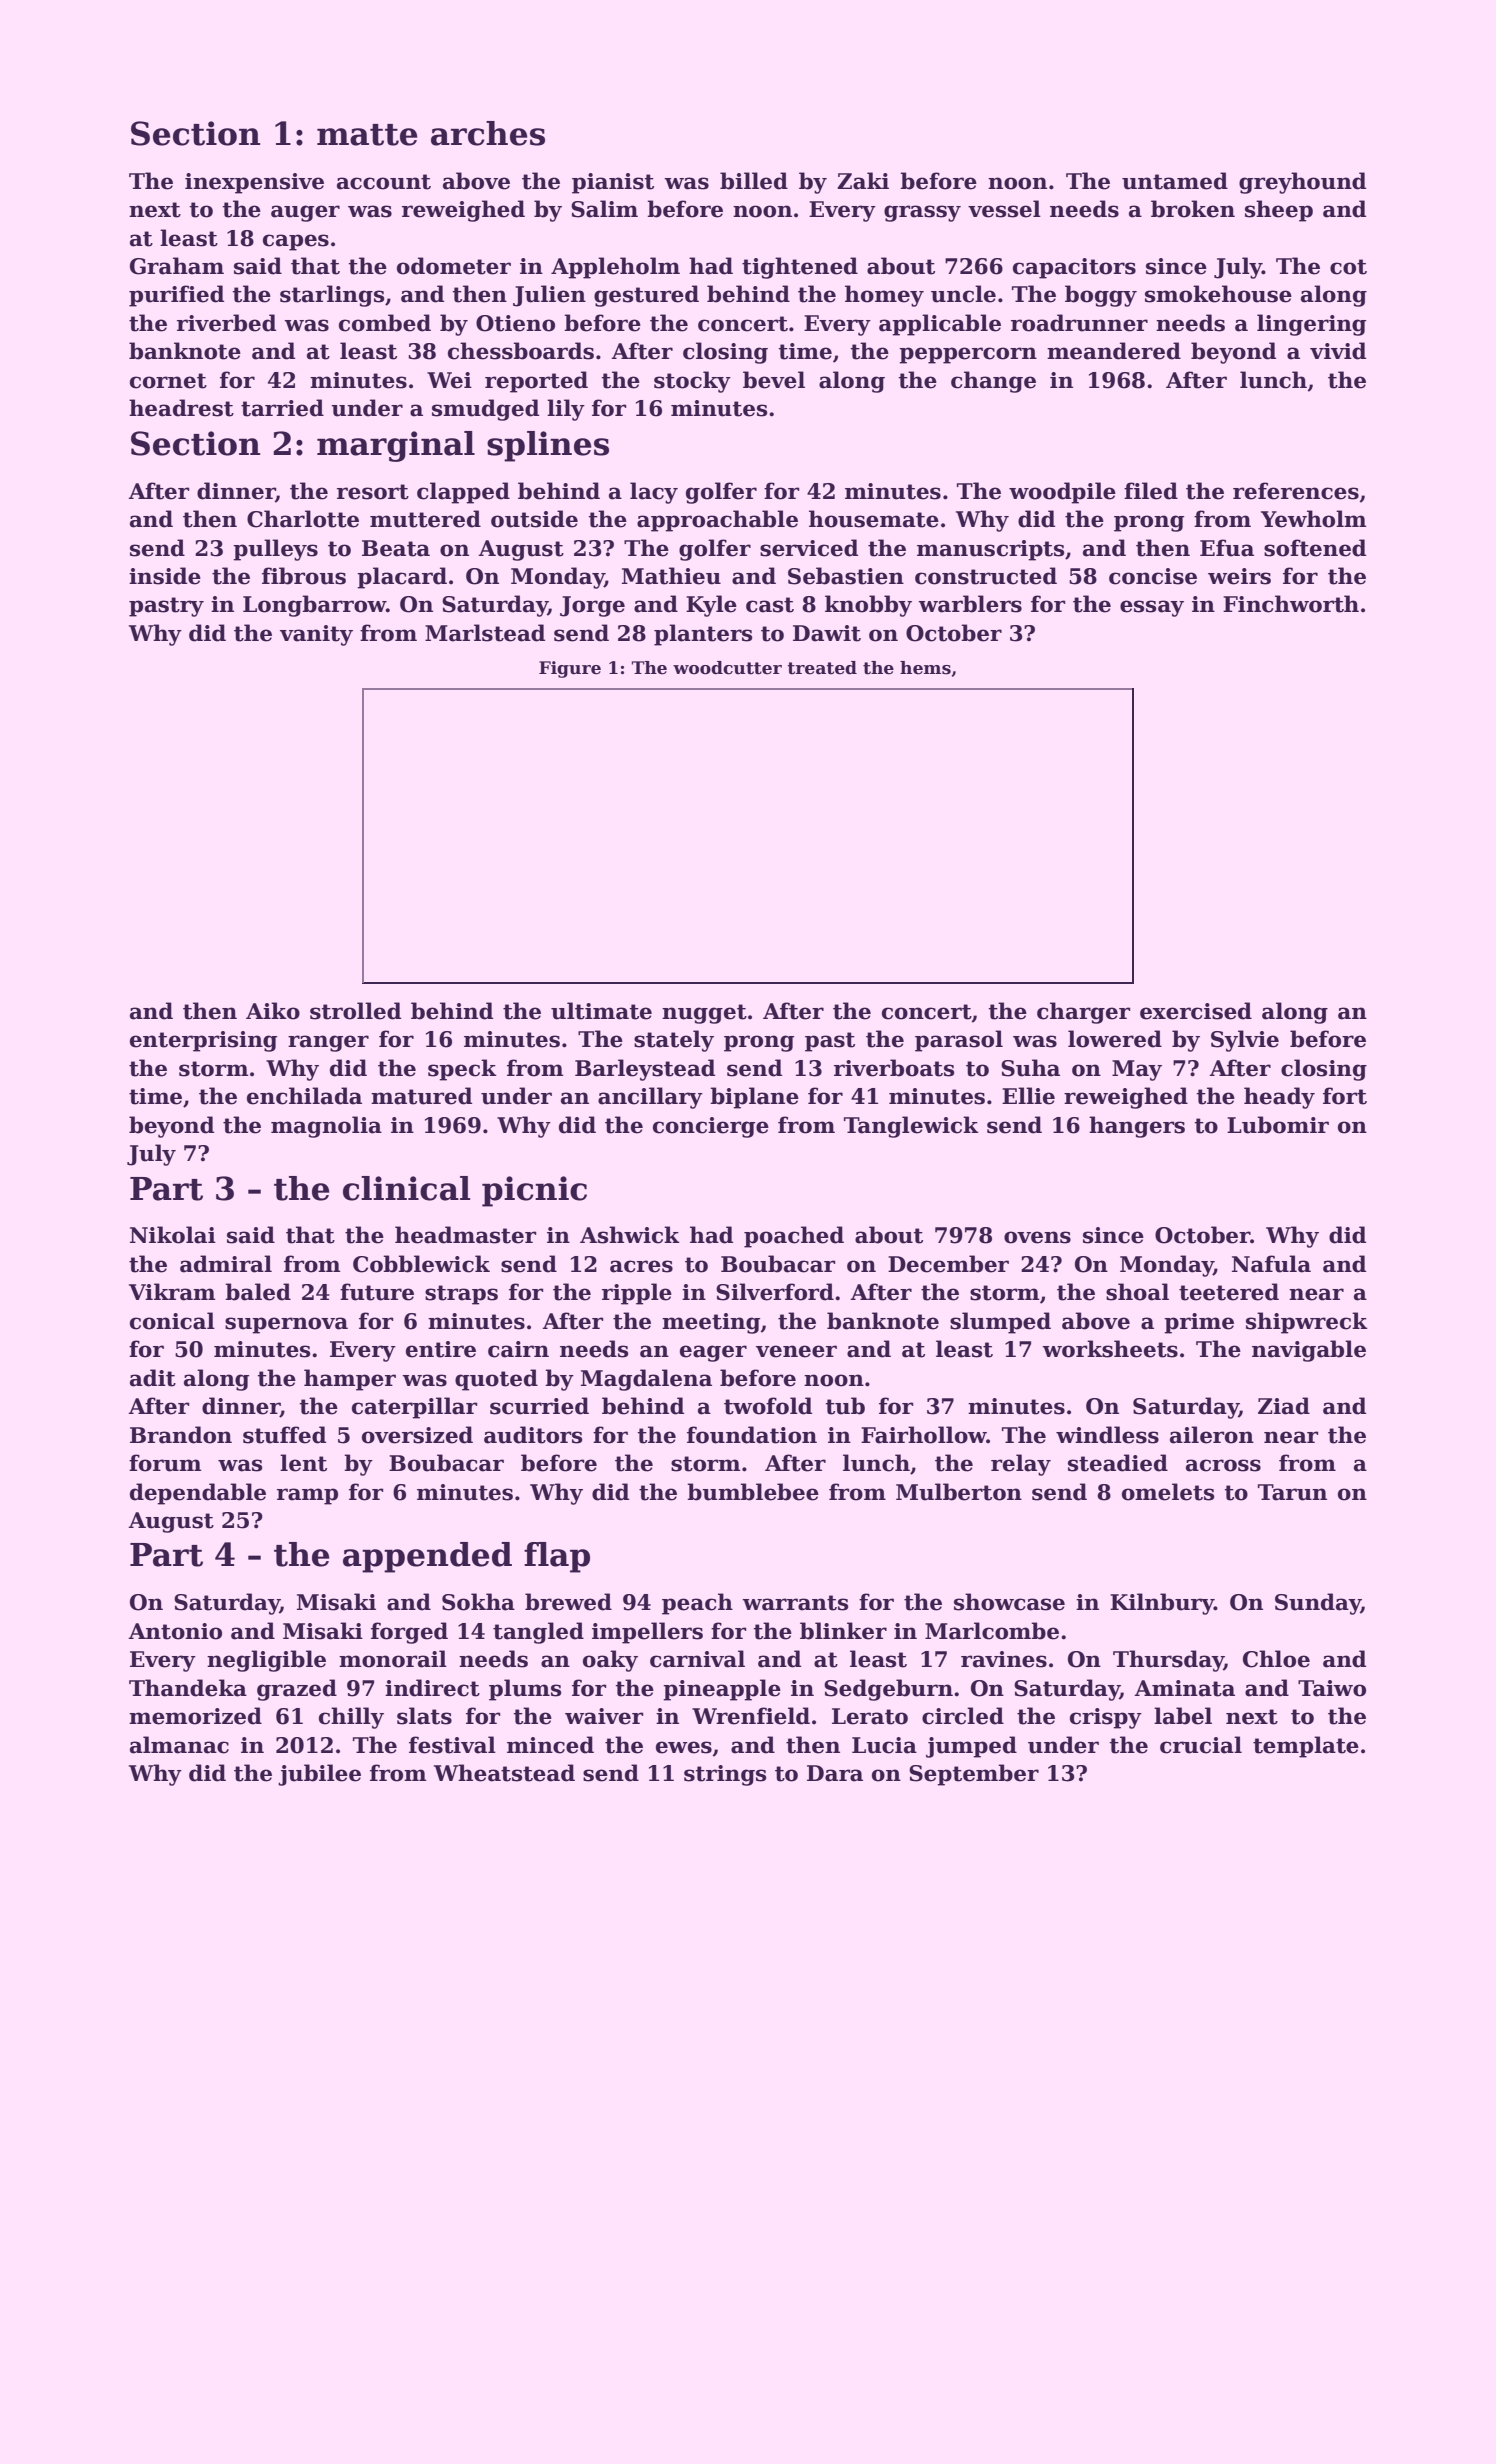 The image size is (1496, 2464). I want to click on inside, so click(165, 576).
